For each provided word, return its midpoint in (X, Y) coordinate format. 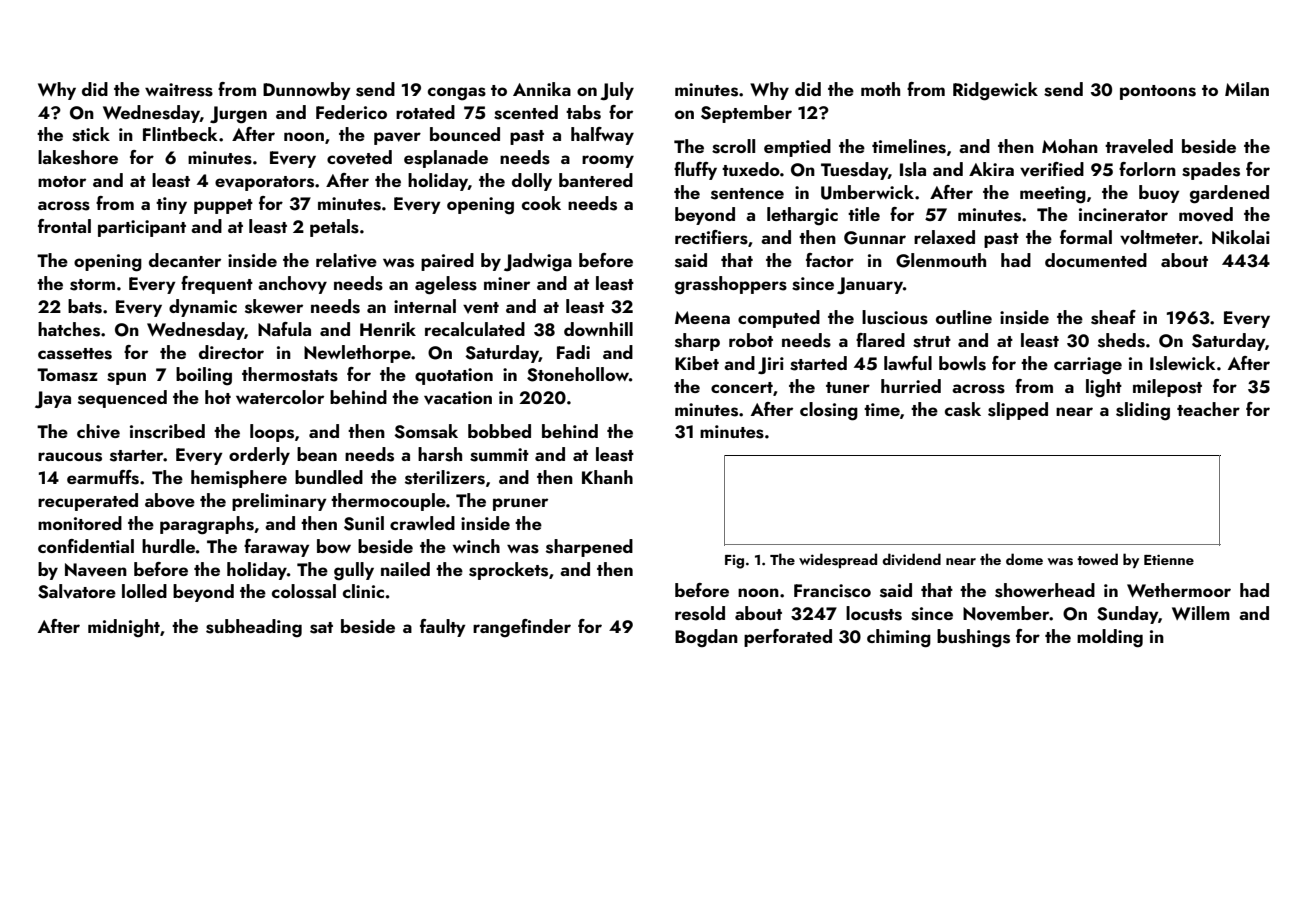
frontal (64, 226)
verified (1052, 169)
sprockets (508, 571)
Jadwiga (538, 262)
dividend (911, 559)
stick (91, 134)
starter (137, 456)
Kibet (697, 363)
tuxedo (751, 169)
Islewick (1183, 363)
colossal (304, 591)
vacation (458, 398)
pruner (520, 504)
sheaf (1113, 317)
